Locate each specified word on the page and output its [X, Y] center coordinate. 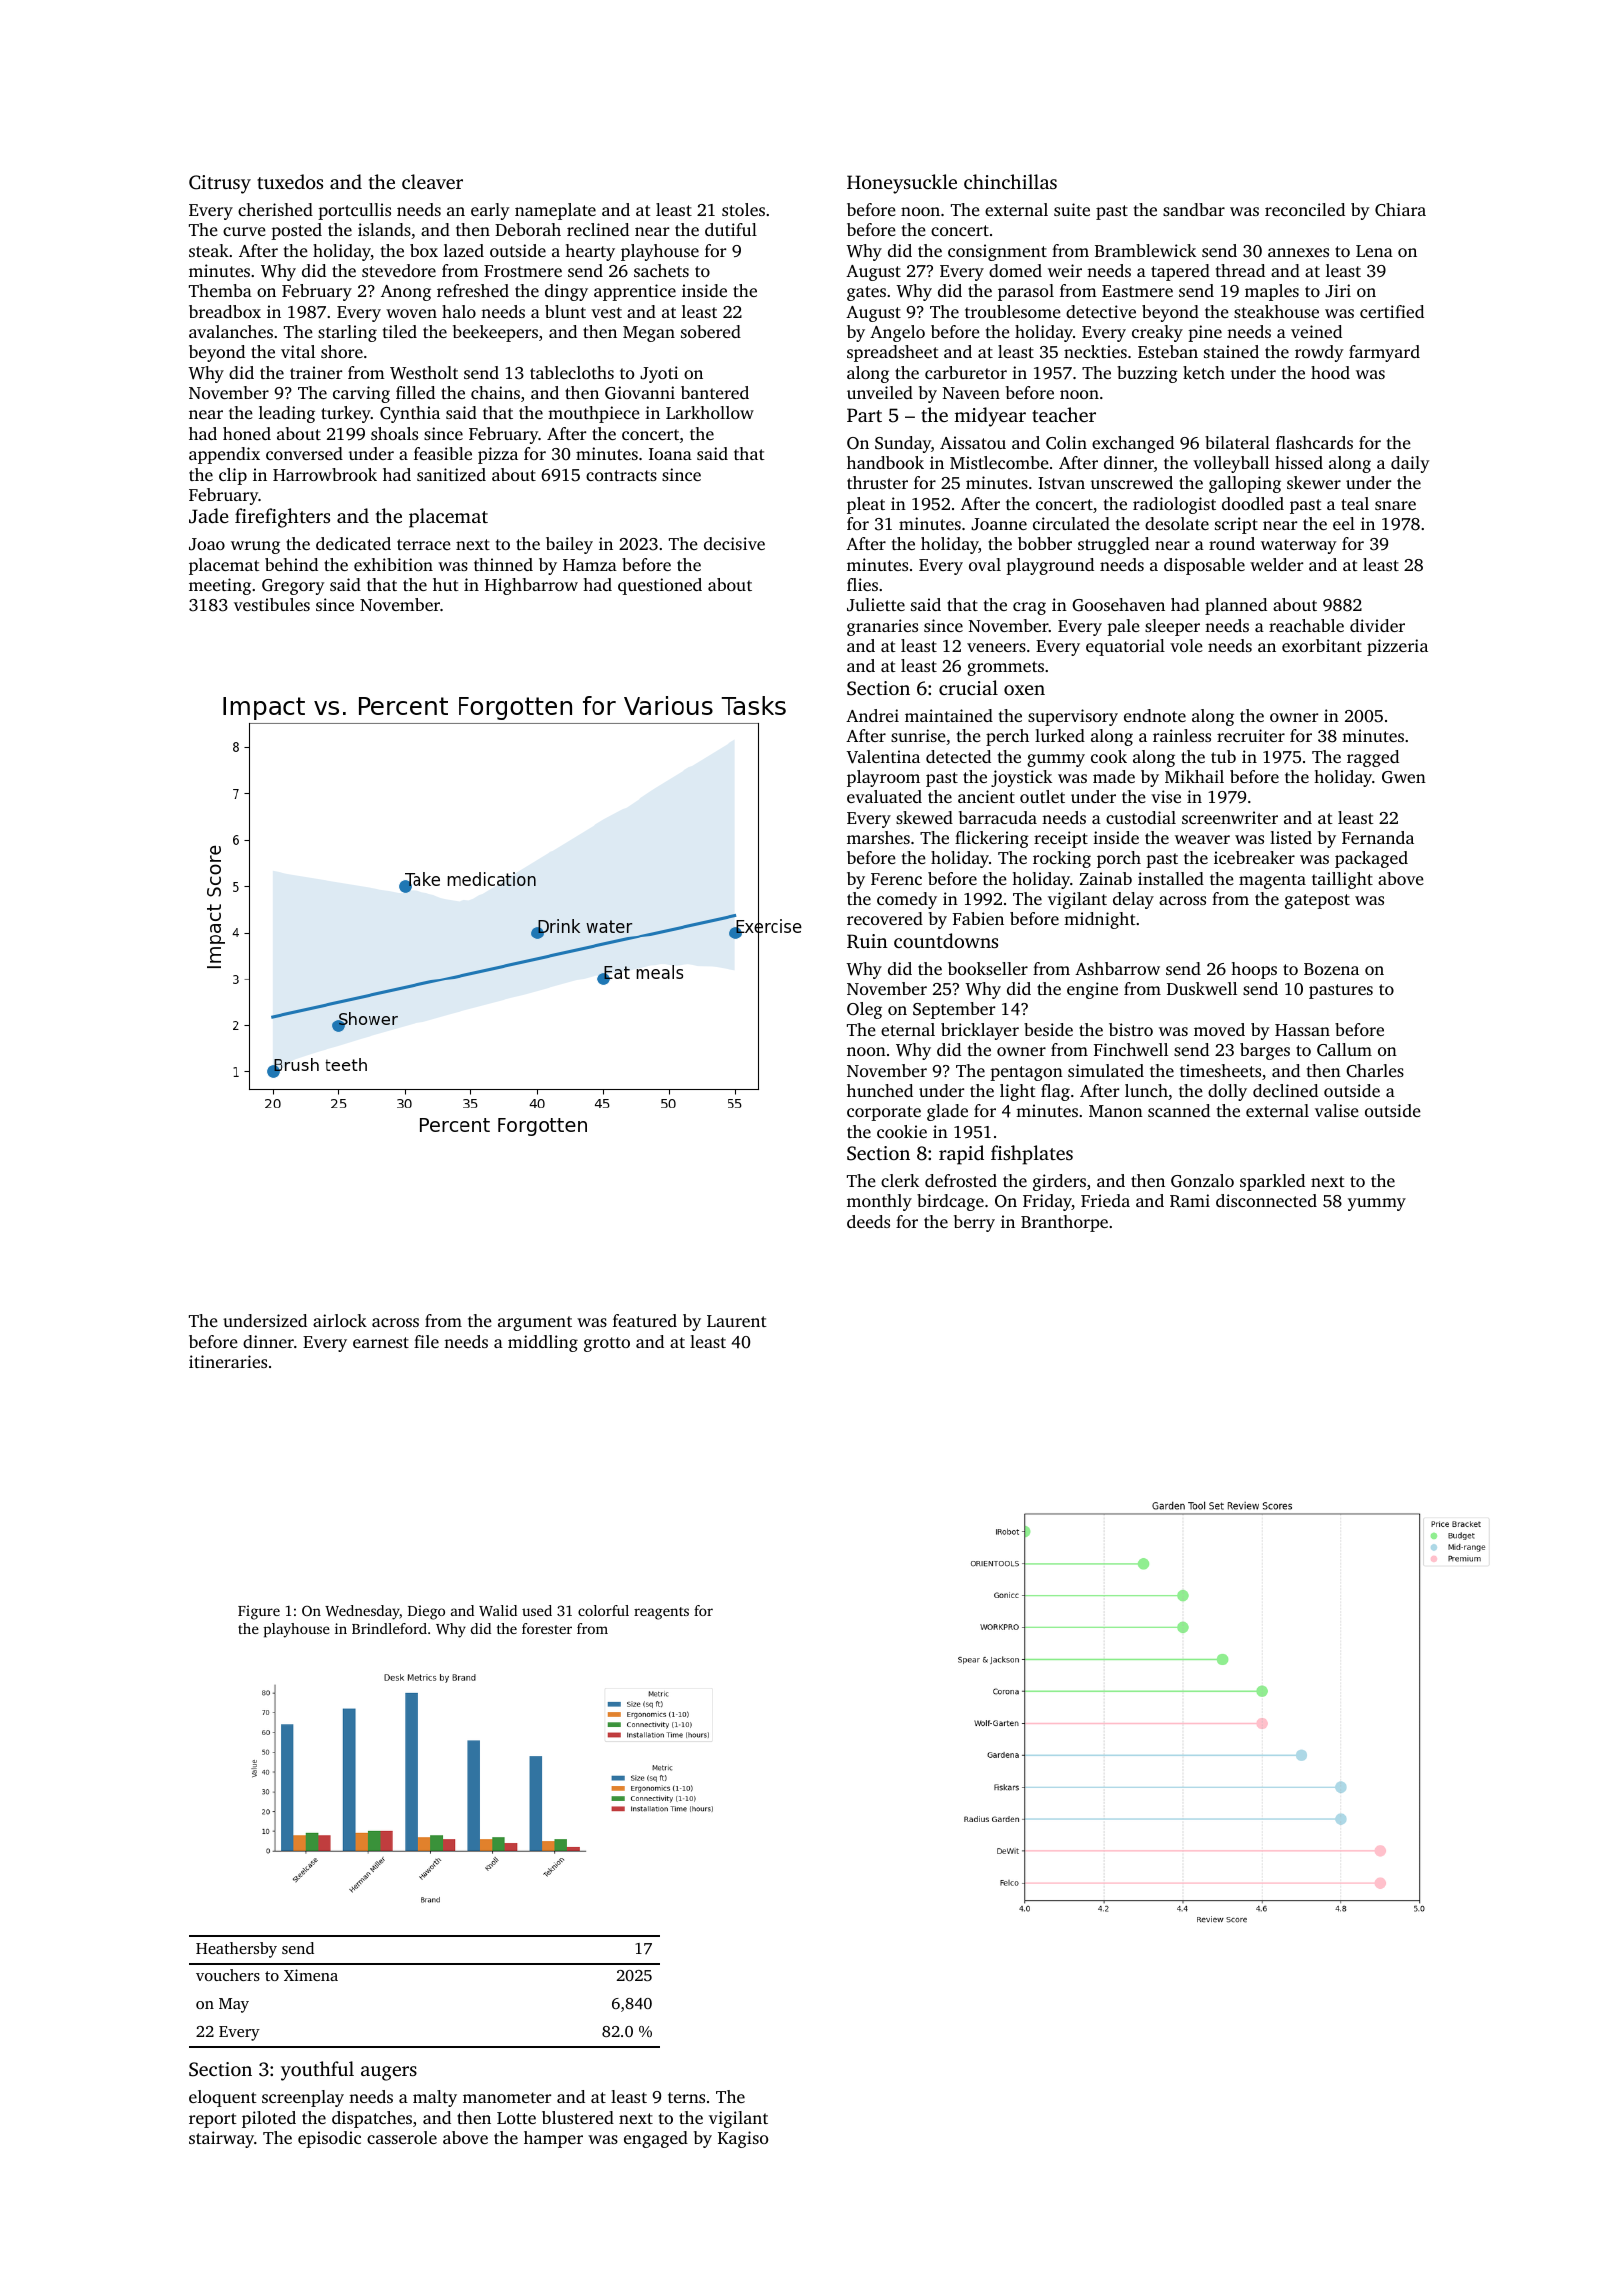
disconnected [1266, 1200]
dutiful [731, 229]
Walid [498, 1610]
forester [547, 1628]
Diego [426, 1612]
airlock [340, 1320]
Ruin [867, 941]
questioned [660, 586]
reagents [661, 1613]
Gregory [293, 587]
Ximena [311, 1975]
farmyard [1384, 353]
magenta [1272, 881]
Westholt [424, 373]
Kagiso [743, 2139]
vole [1186, 645]
